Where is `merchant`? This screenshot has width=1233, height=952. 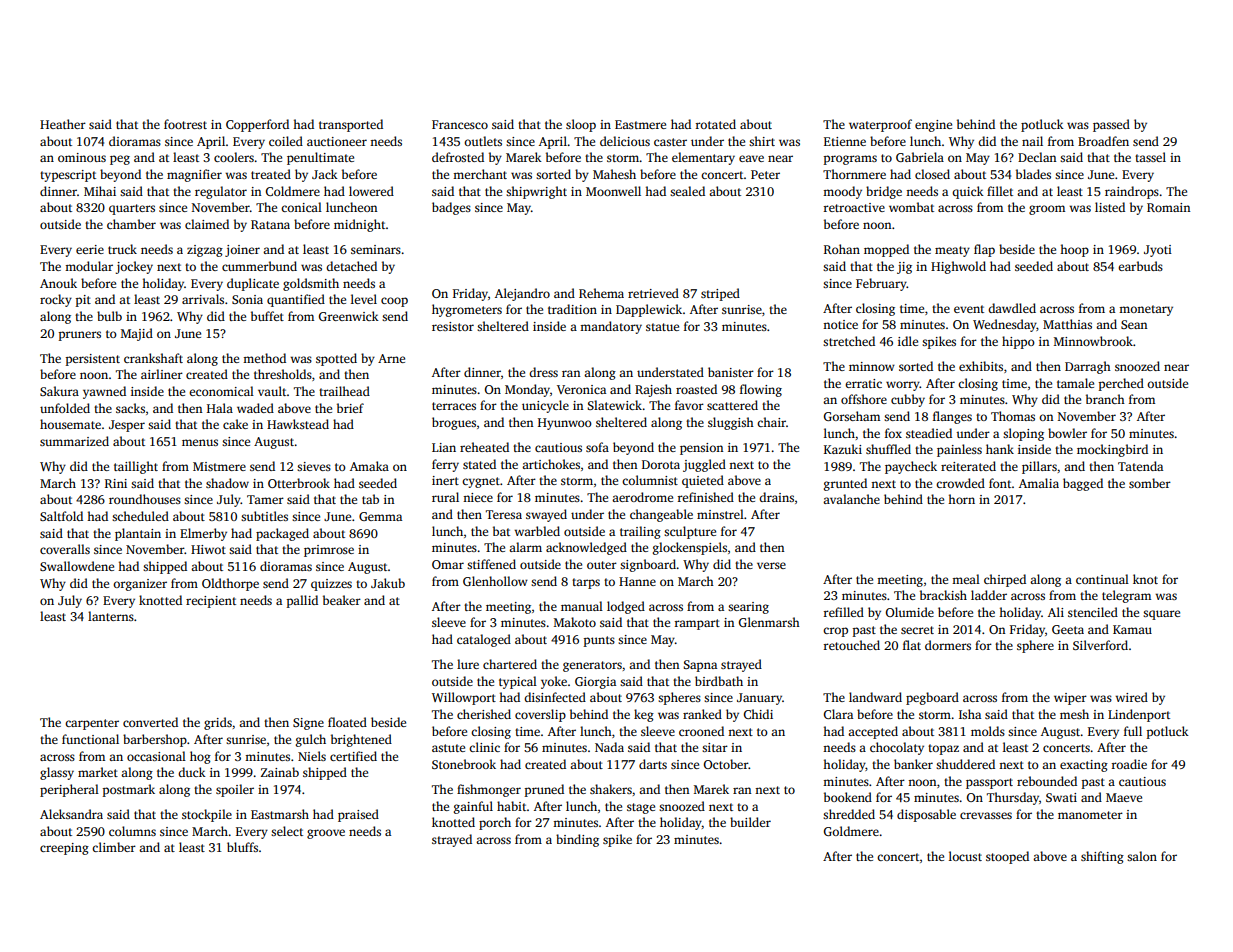
merchant is located at coordinates (480, 174).
